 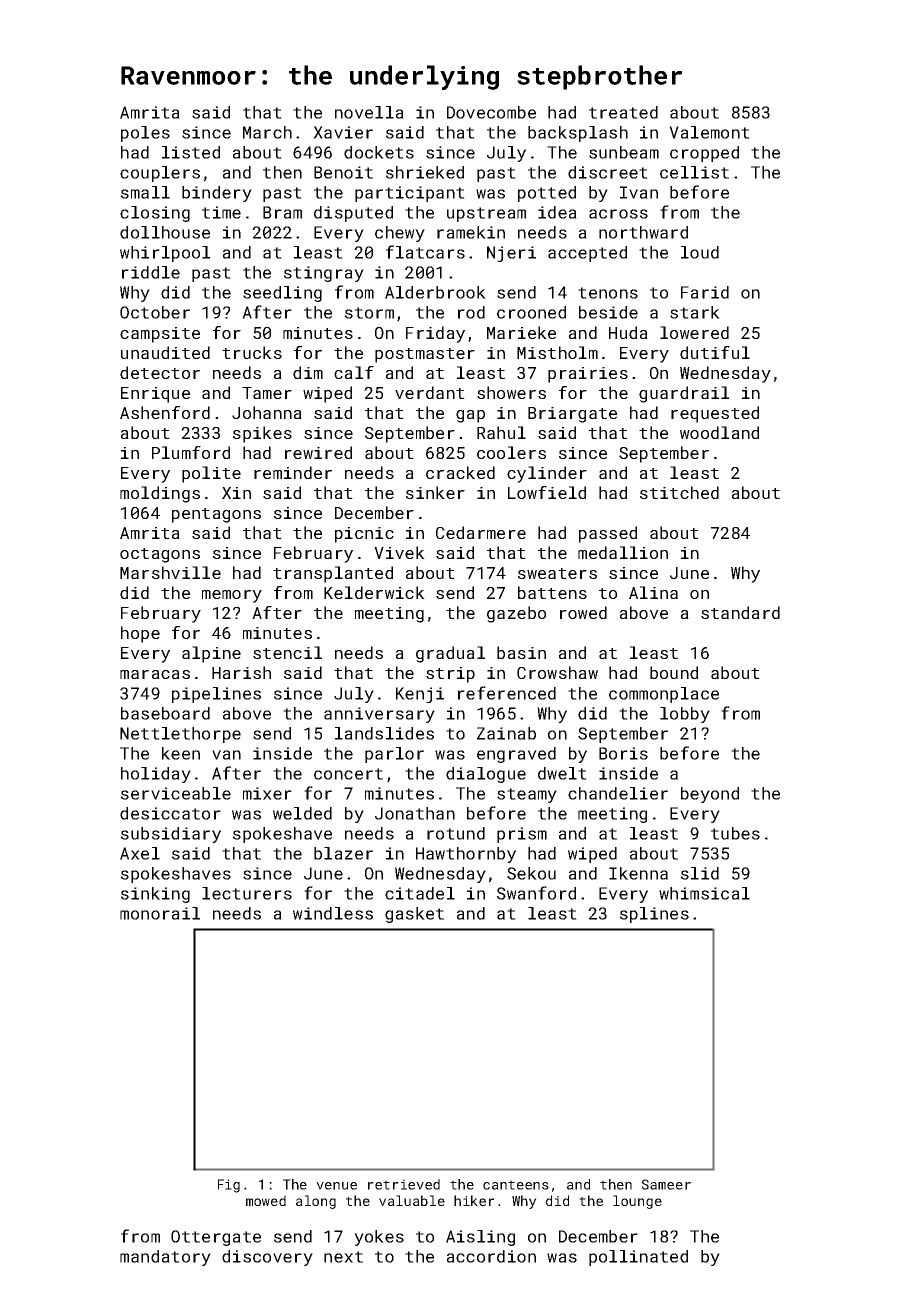 I want to click on Valemont, so click(x=709, y=132).
